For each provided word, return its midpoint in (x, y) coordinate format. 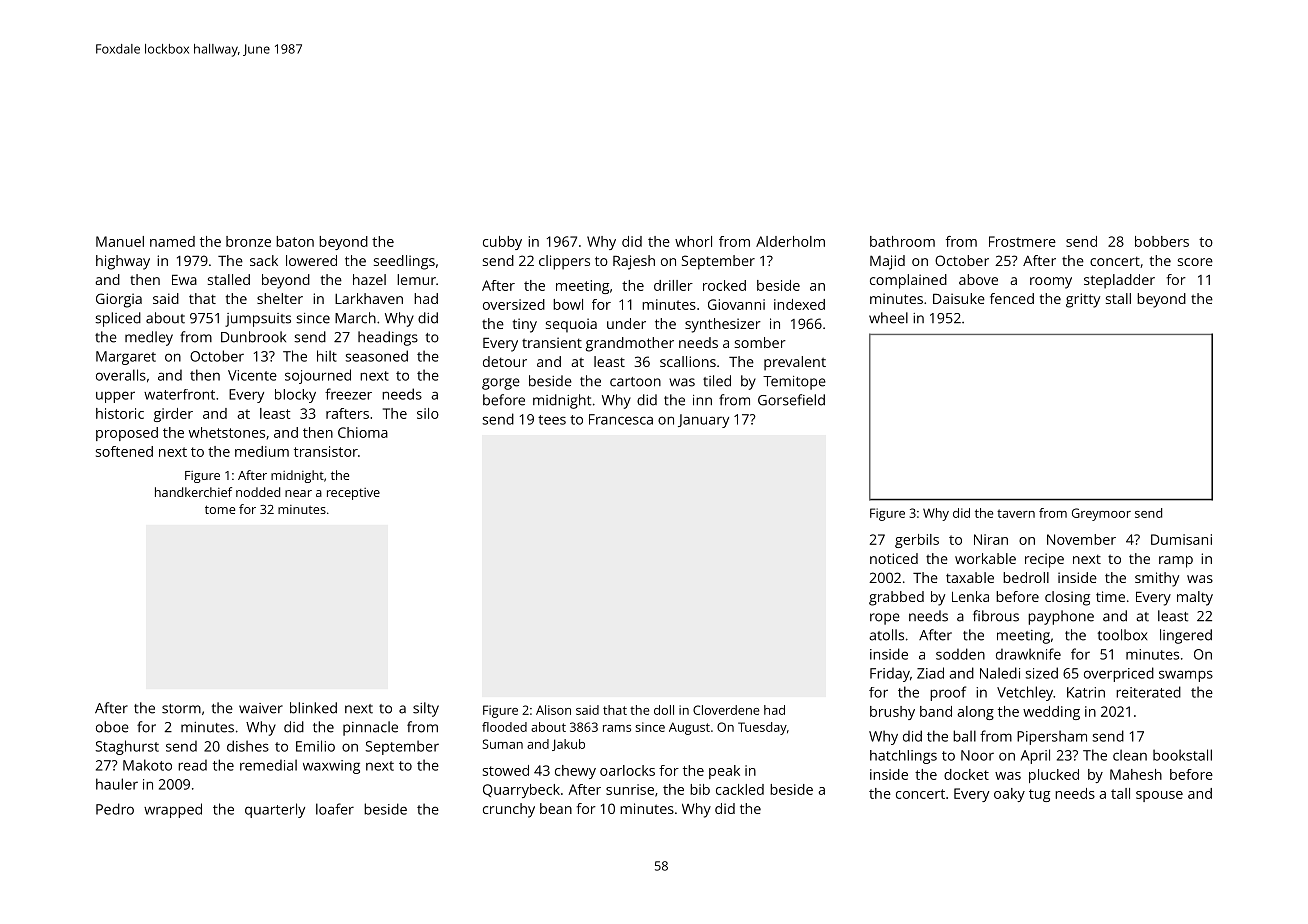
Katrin (1086, 692)
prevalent (795, 363)
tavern (1016, 513)
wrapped (173, 810)
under (626, 323)
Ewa (184, 279)
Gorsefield (791, 400)
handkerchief (193, 492)
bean (556, 808)
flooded (504, 727)
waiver (261, 708)
